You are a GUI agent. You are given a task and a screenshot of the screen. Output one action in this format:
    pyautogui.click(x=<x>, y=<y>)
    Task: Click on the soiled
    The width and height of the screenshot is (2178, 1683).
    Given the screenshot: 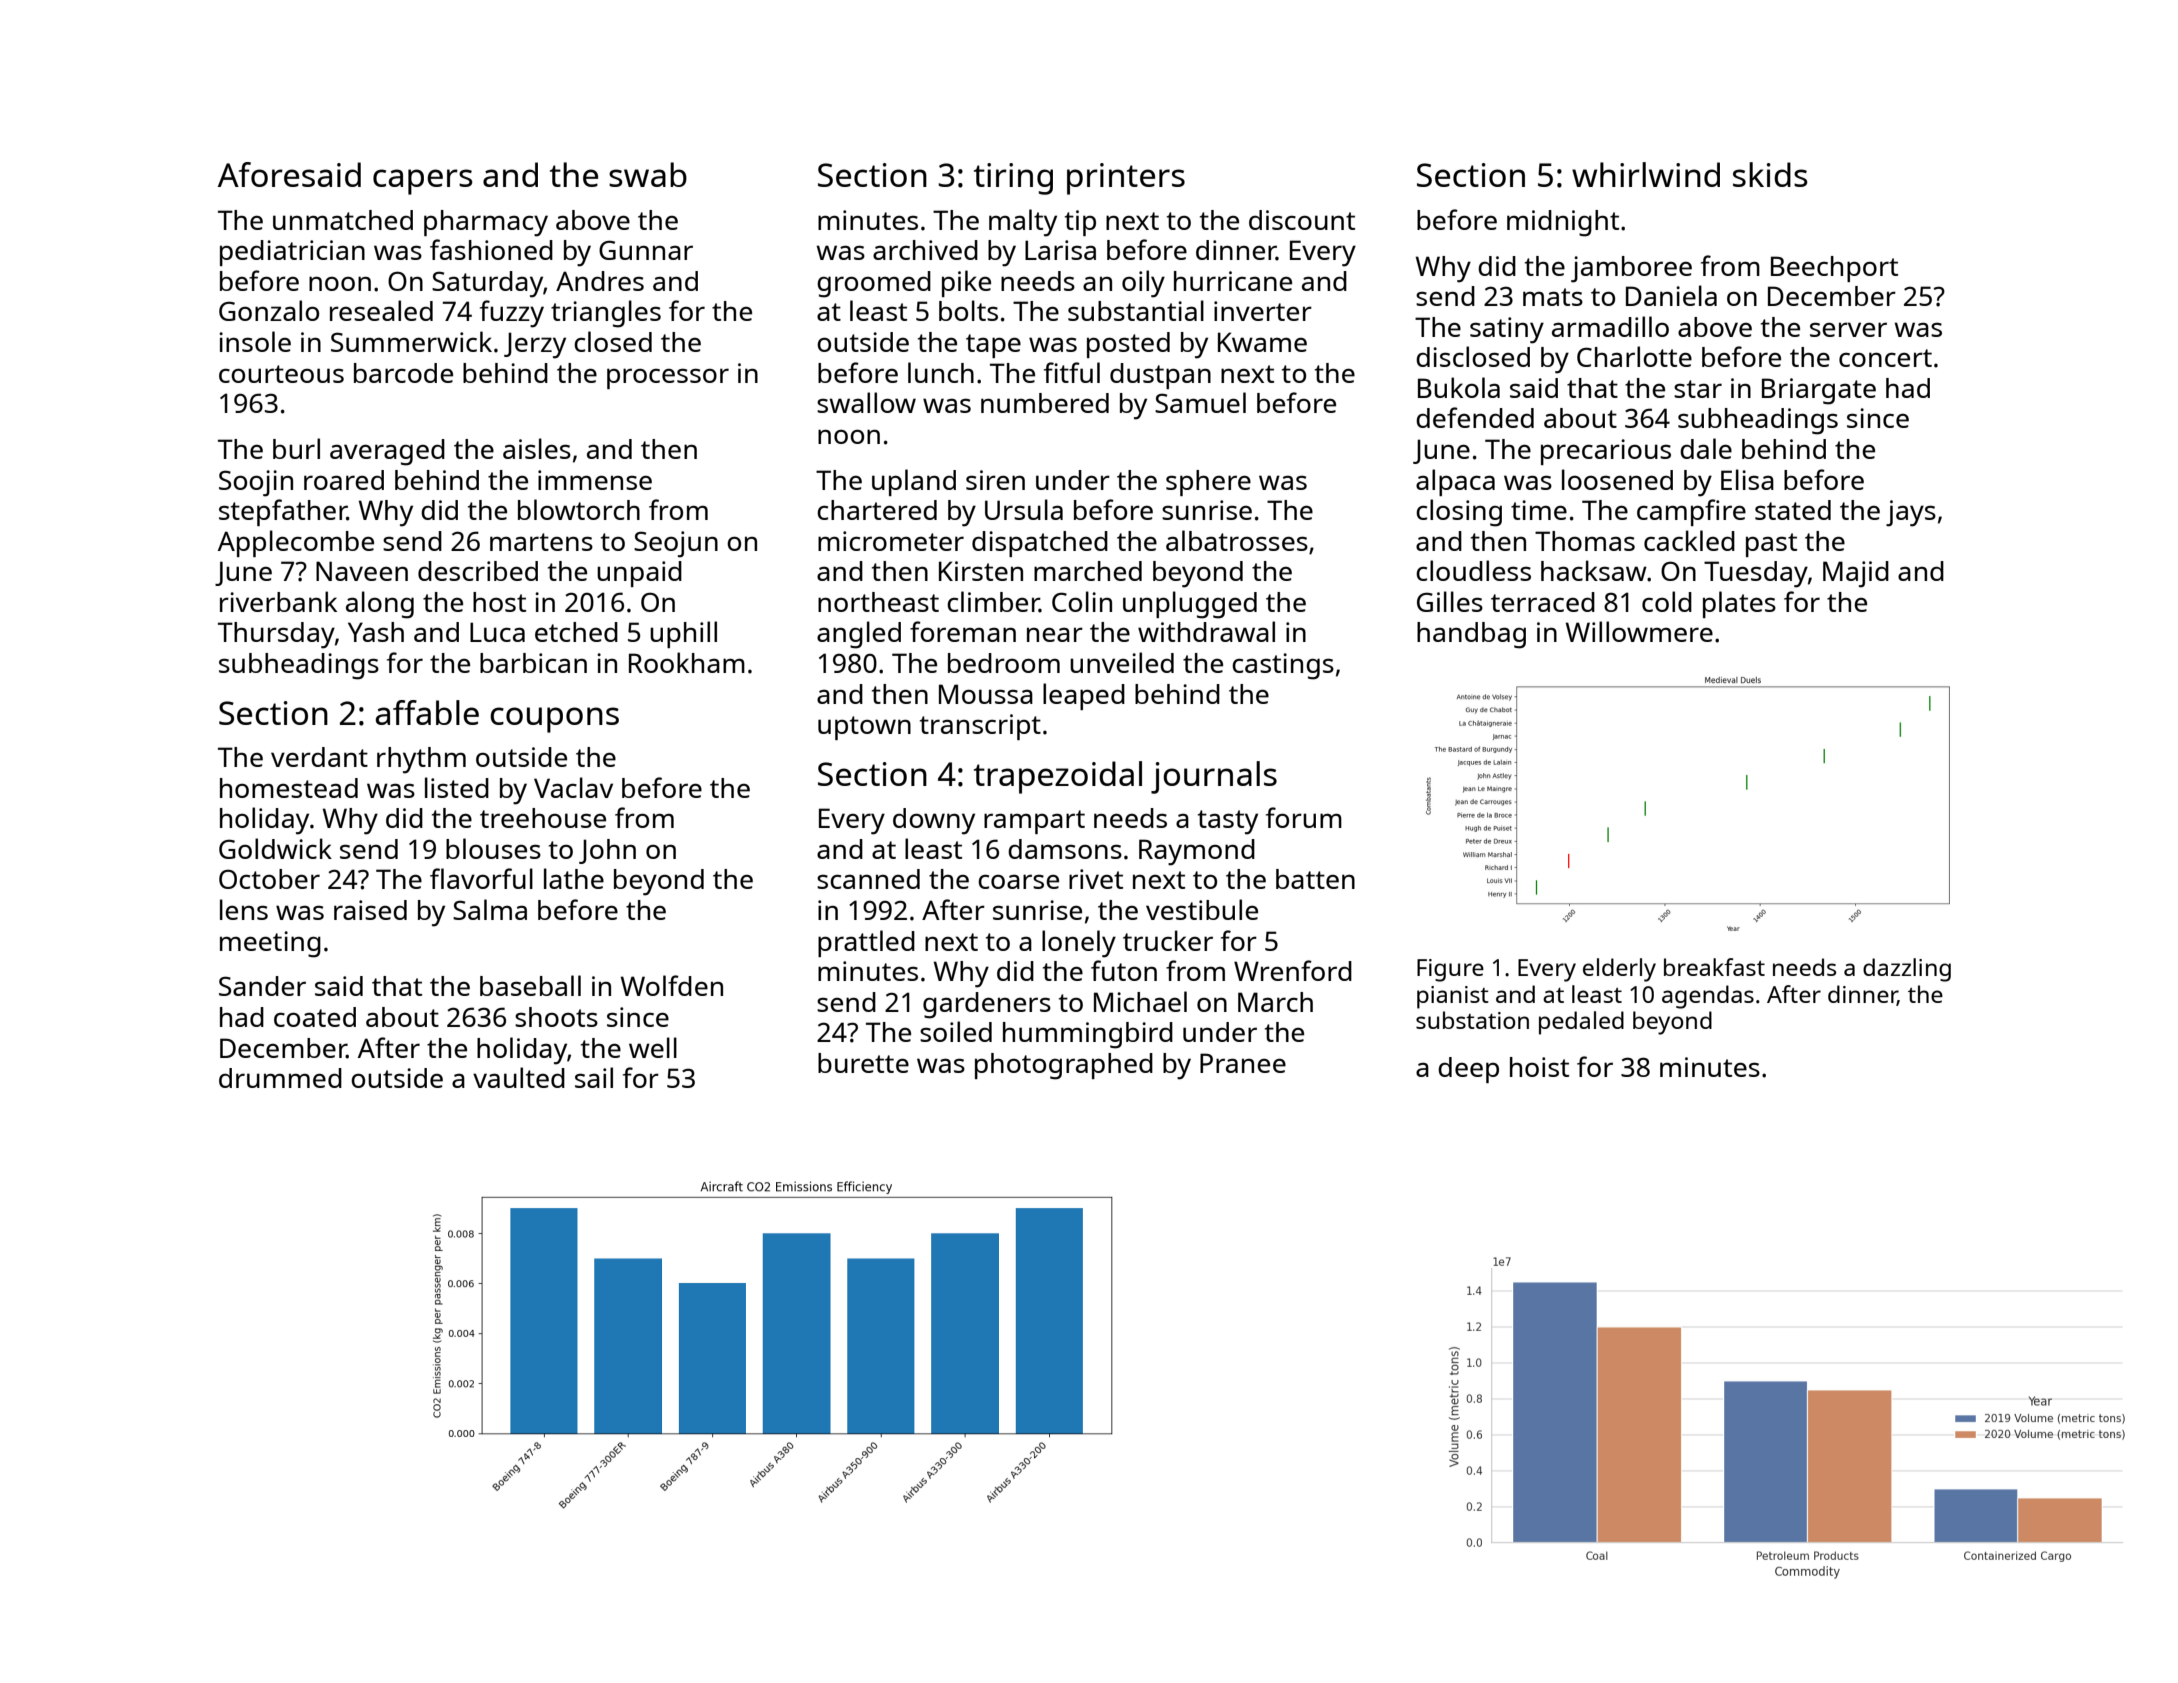 What is the action you would take?
    pyautogui.click(x=956, y=1031)
